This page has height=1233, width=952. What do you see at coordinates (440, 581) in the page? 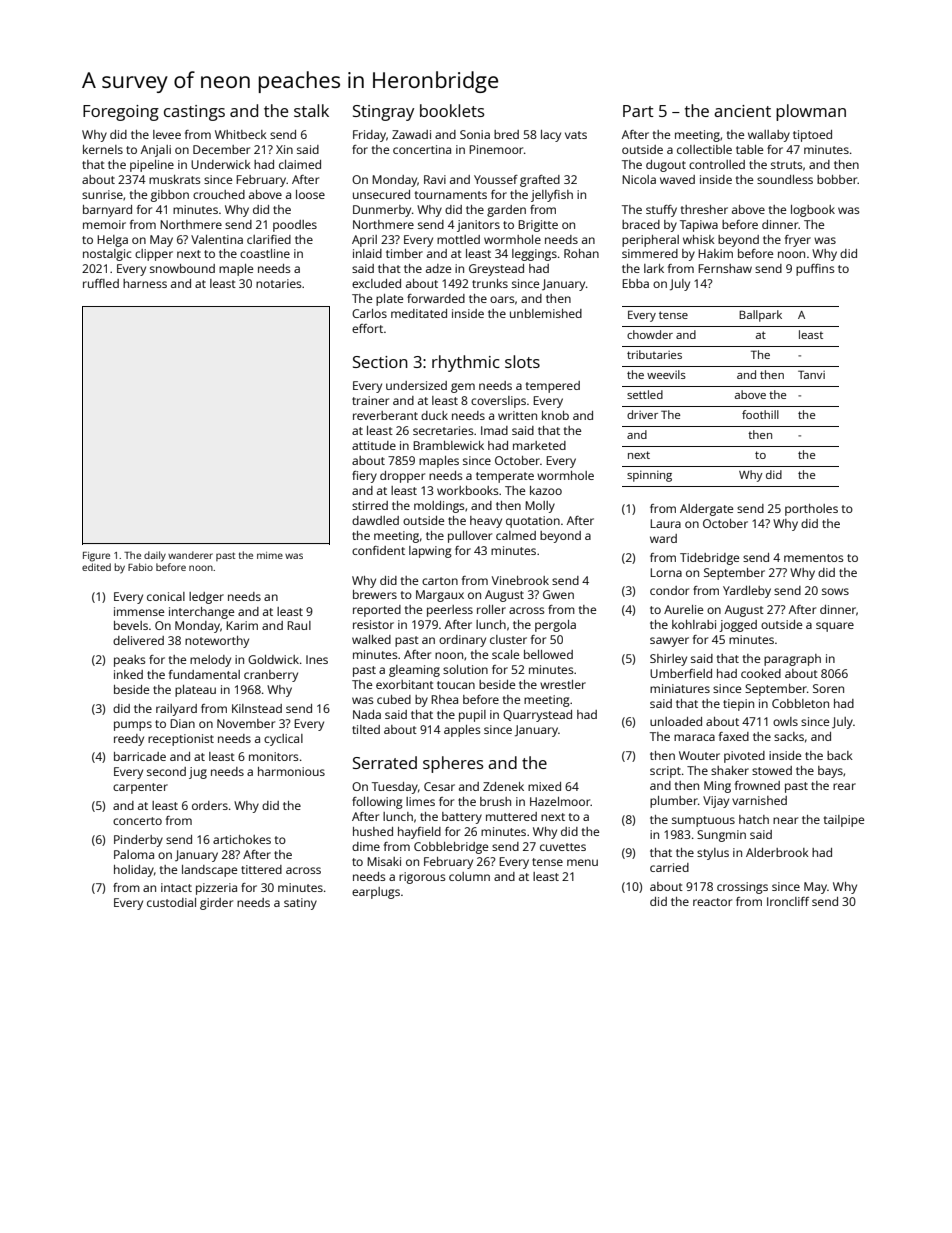
I see `carton` at bounding box center [440, 581].
